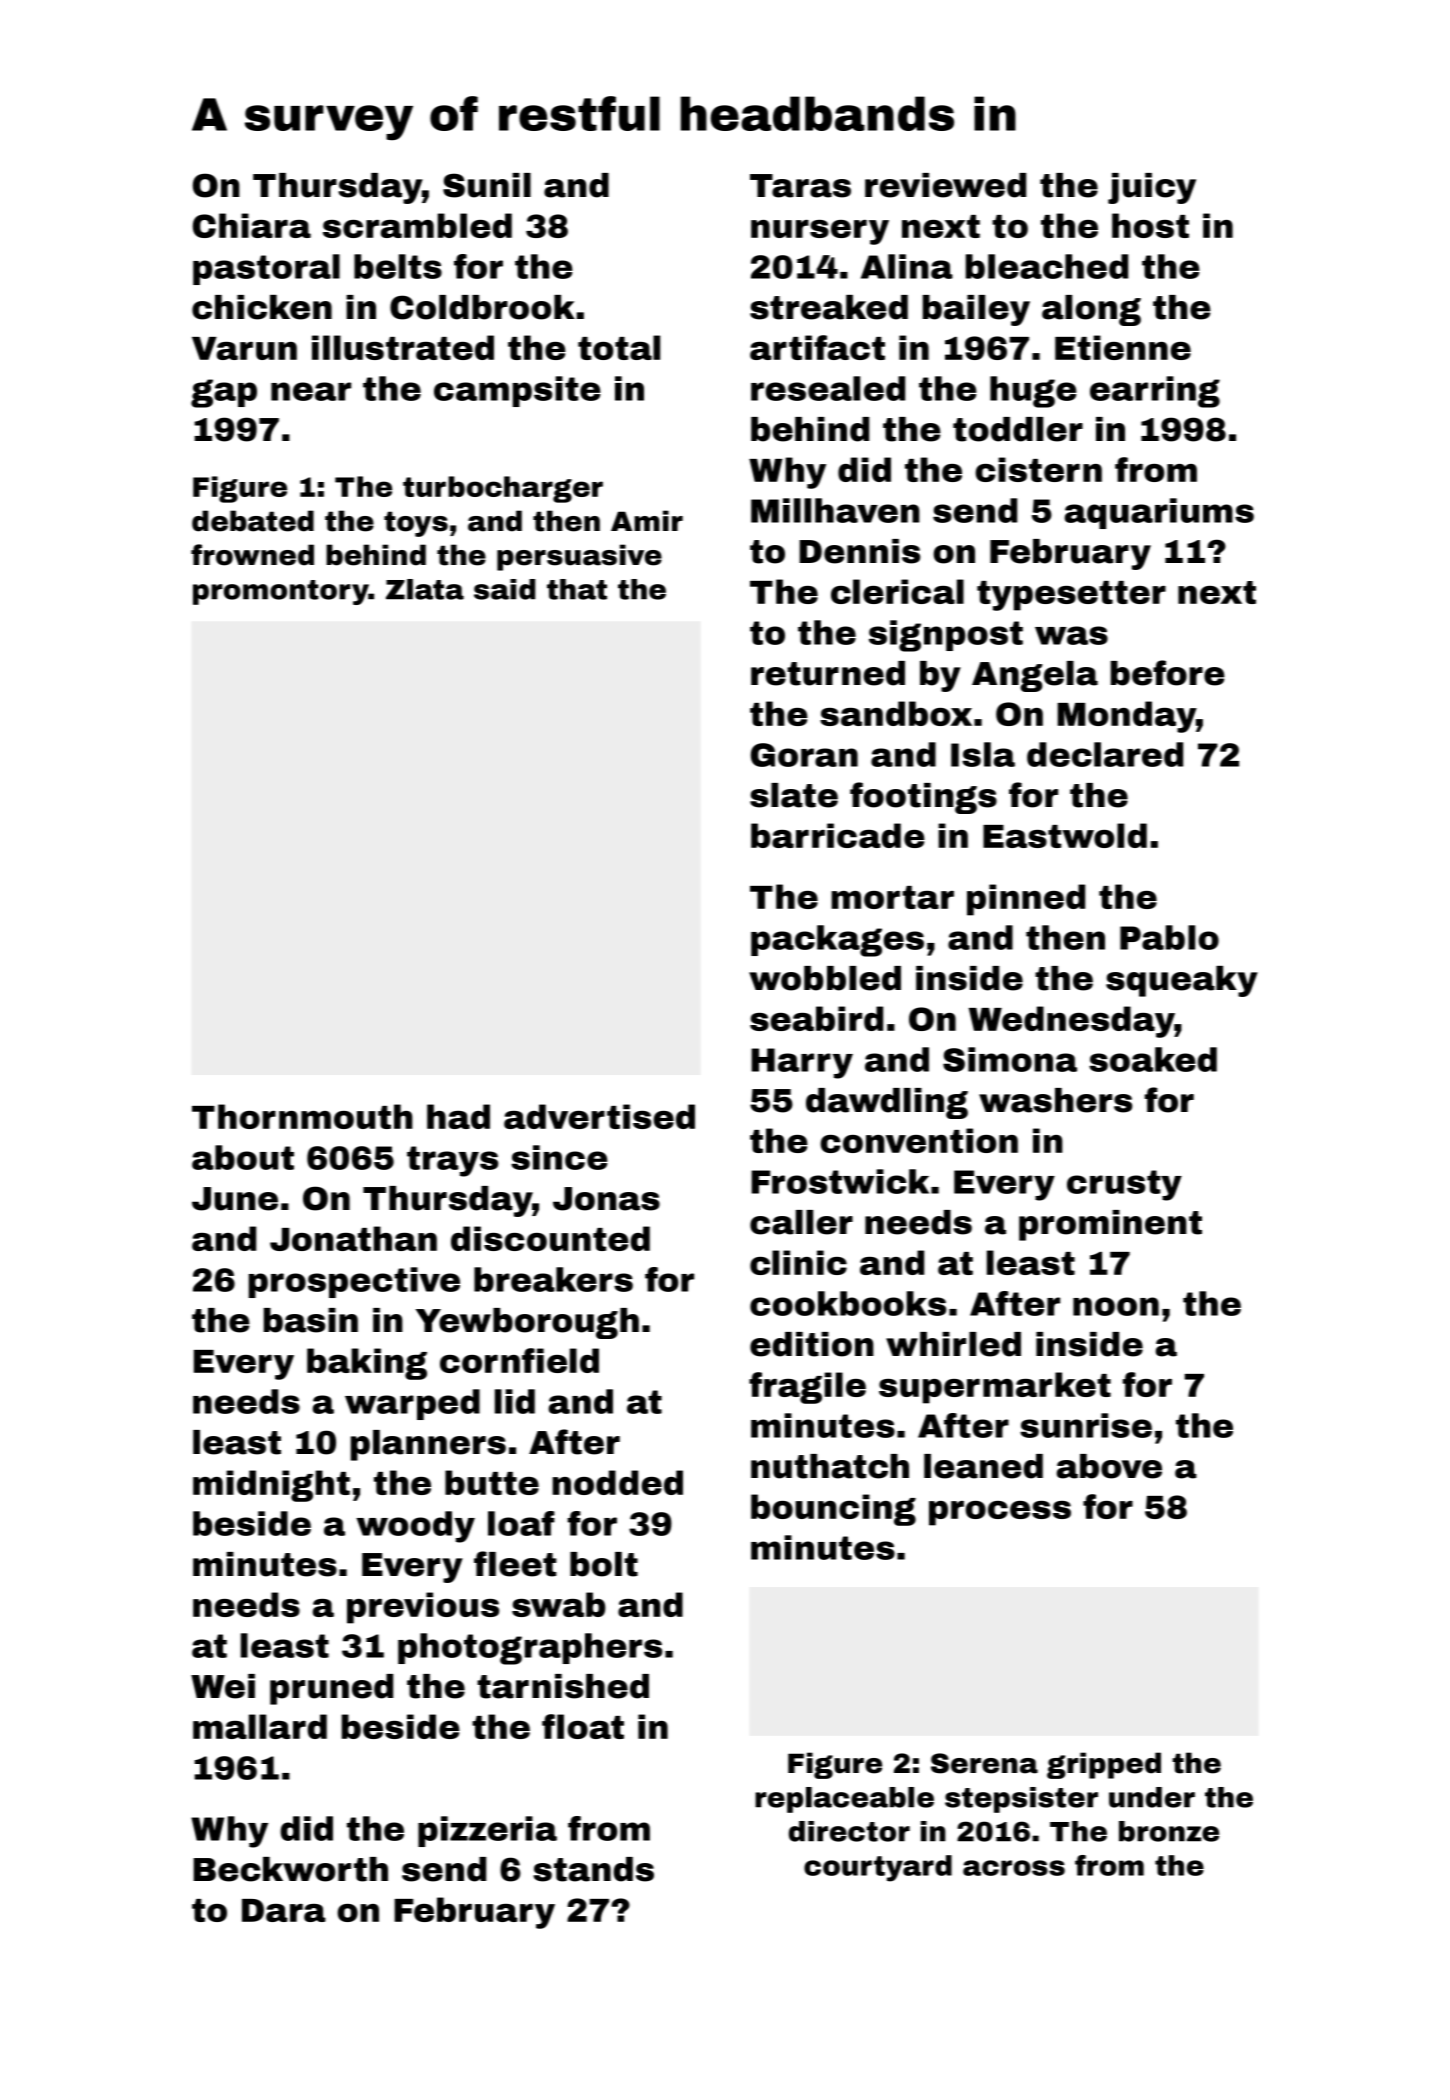  Describe the element at coordinates (945, 185) in the screenshot. I see `reviewed` at that location.
